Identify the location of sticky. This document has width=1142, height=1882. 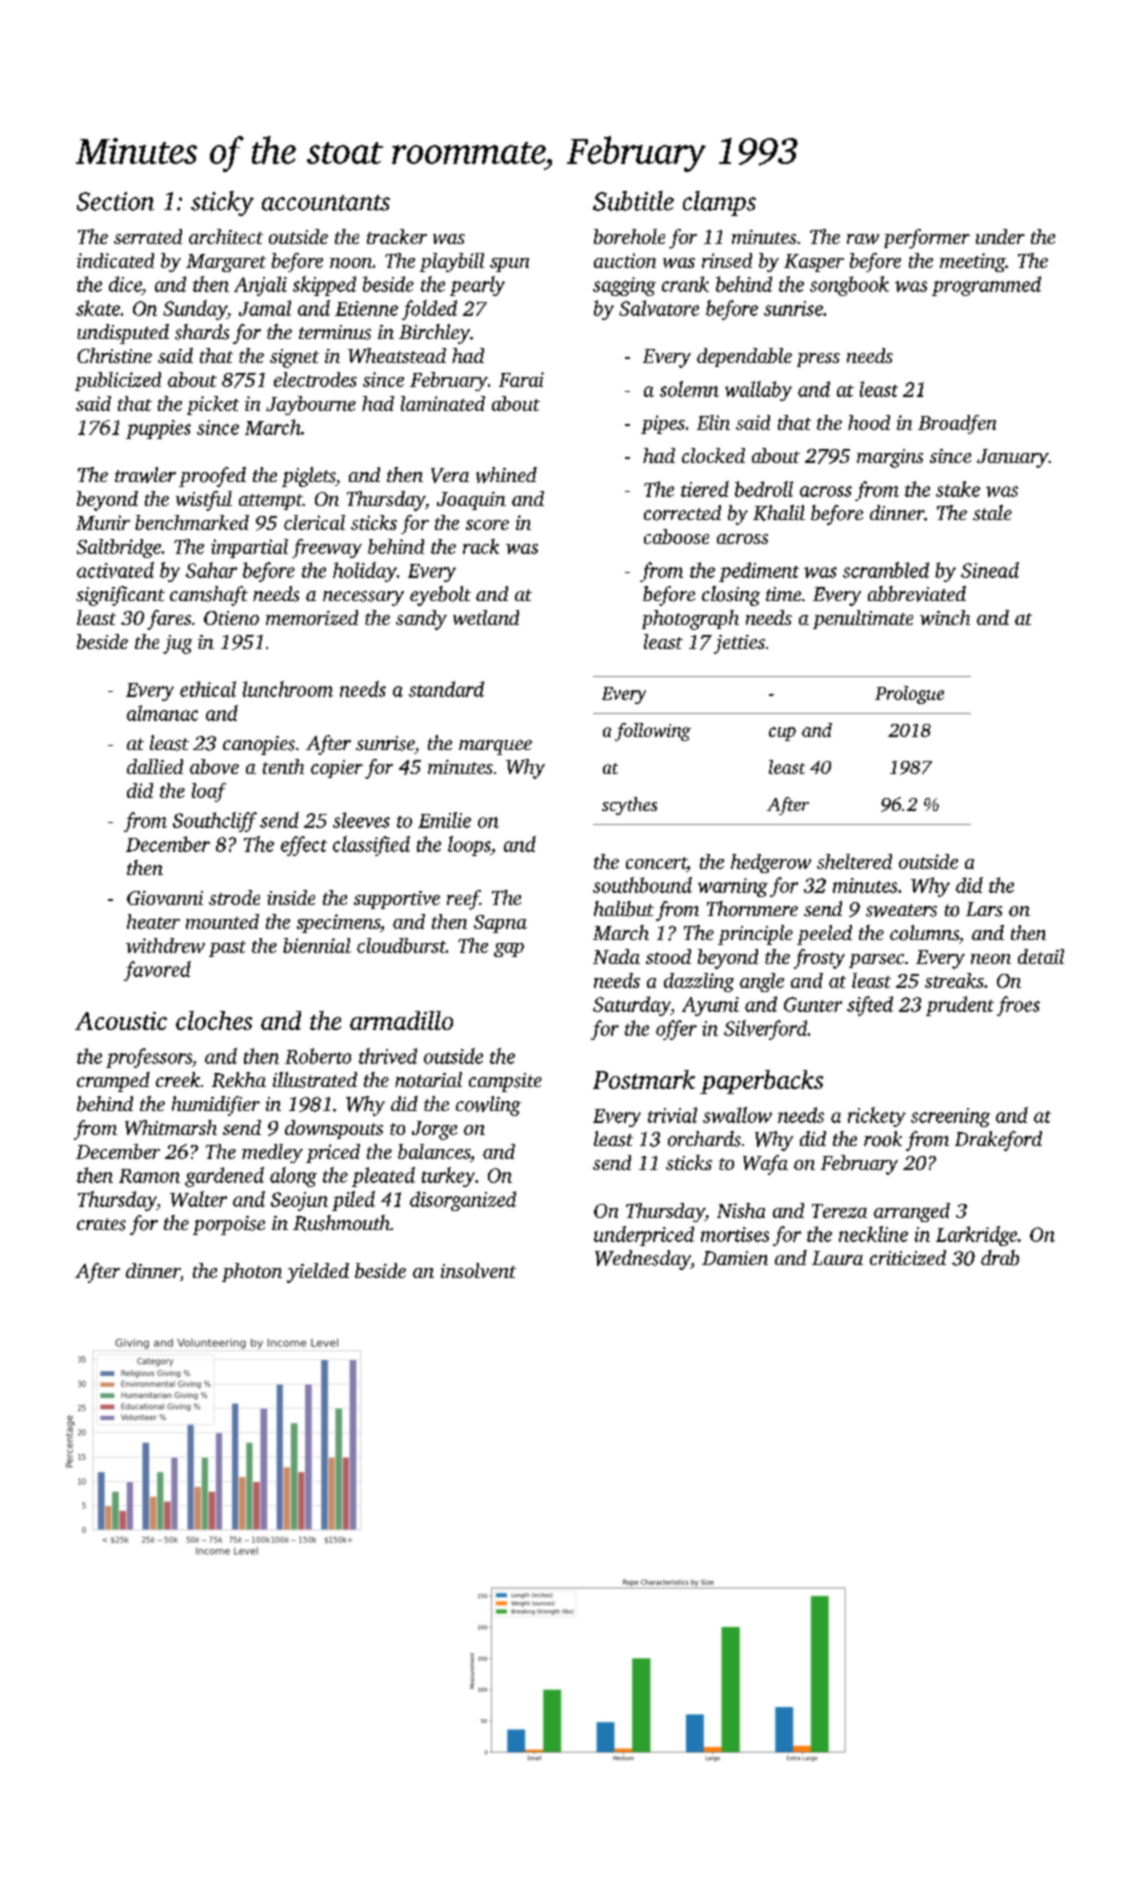
(222, 203).
